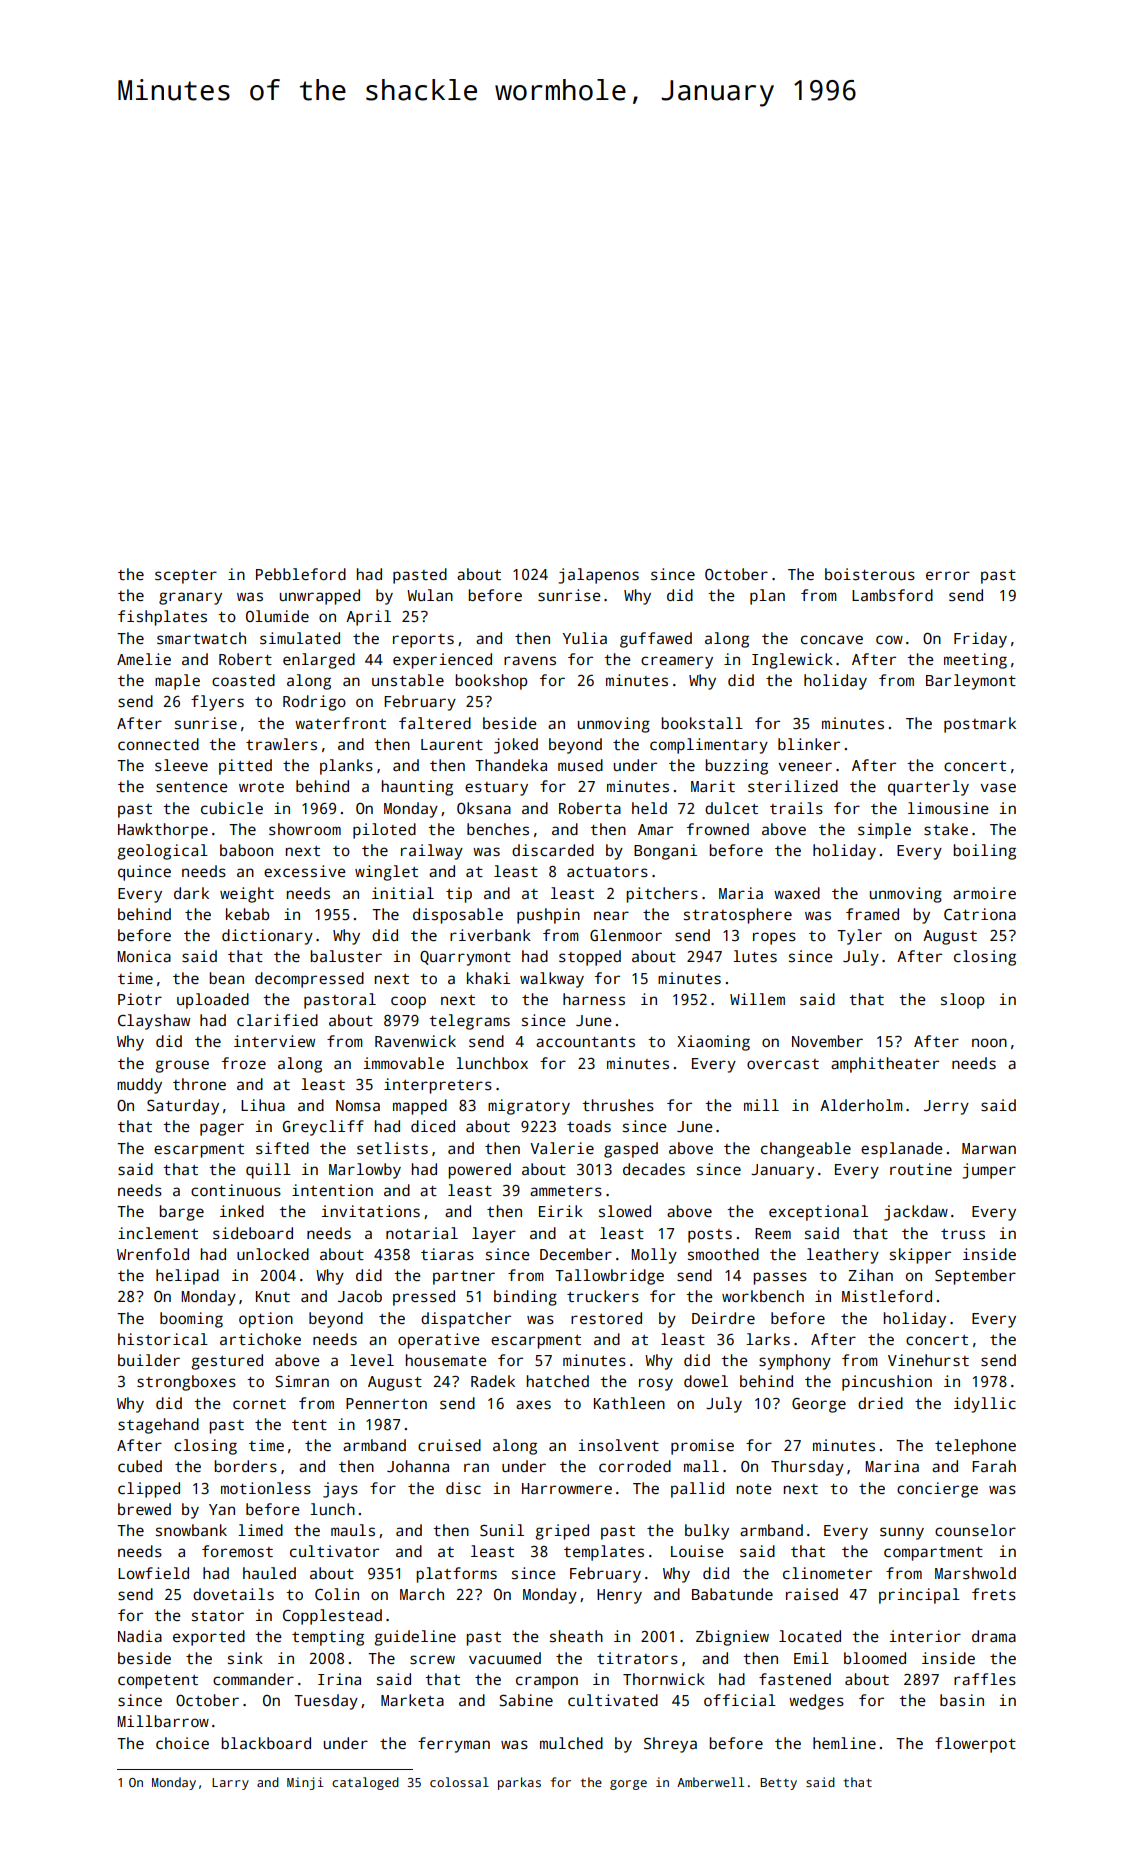  What do you see at coordinates (984, 893) in the screenshot?
I see `armoire` at bounding box center [984, 893].
